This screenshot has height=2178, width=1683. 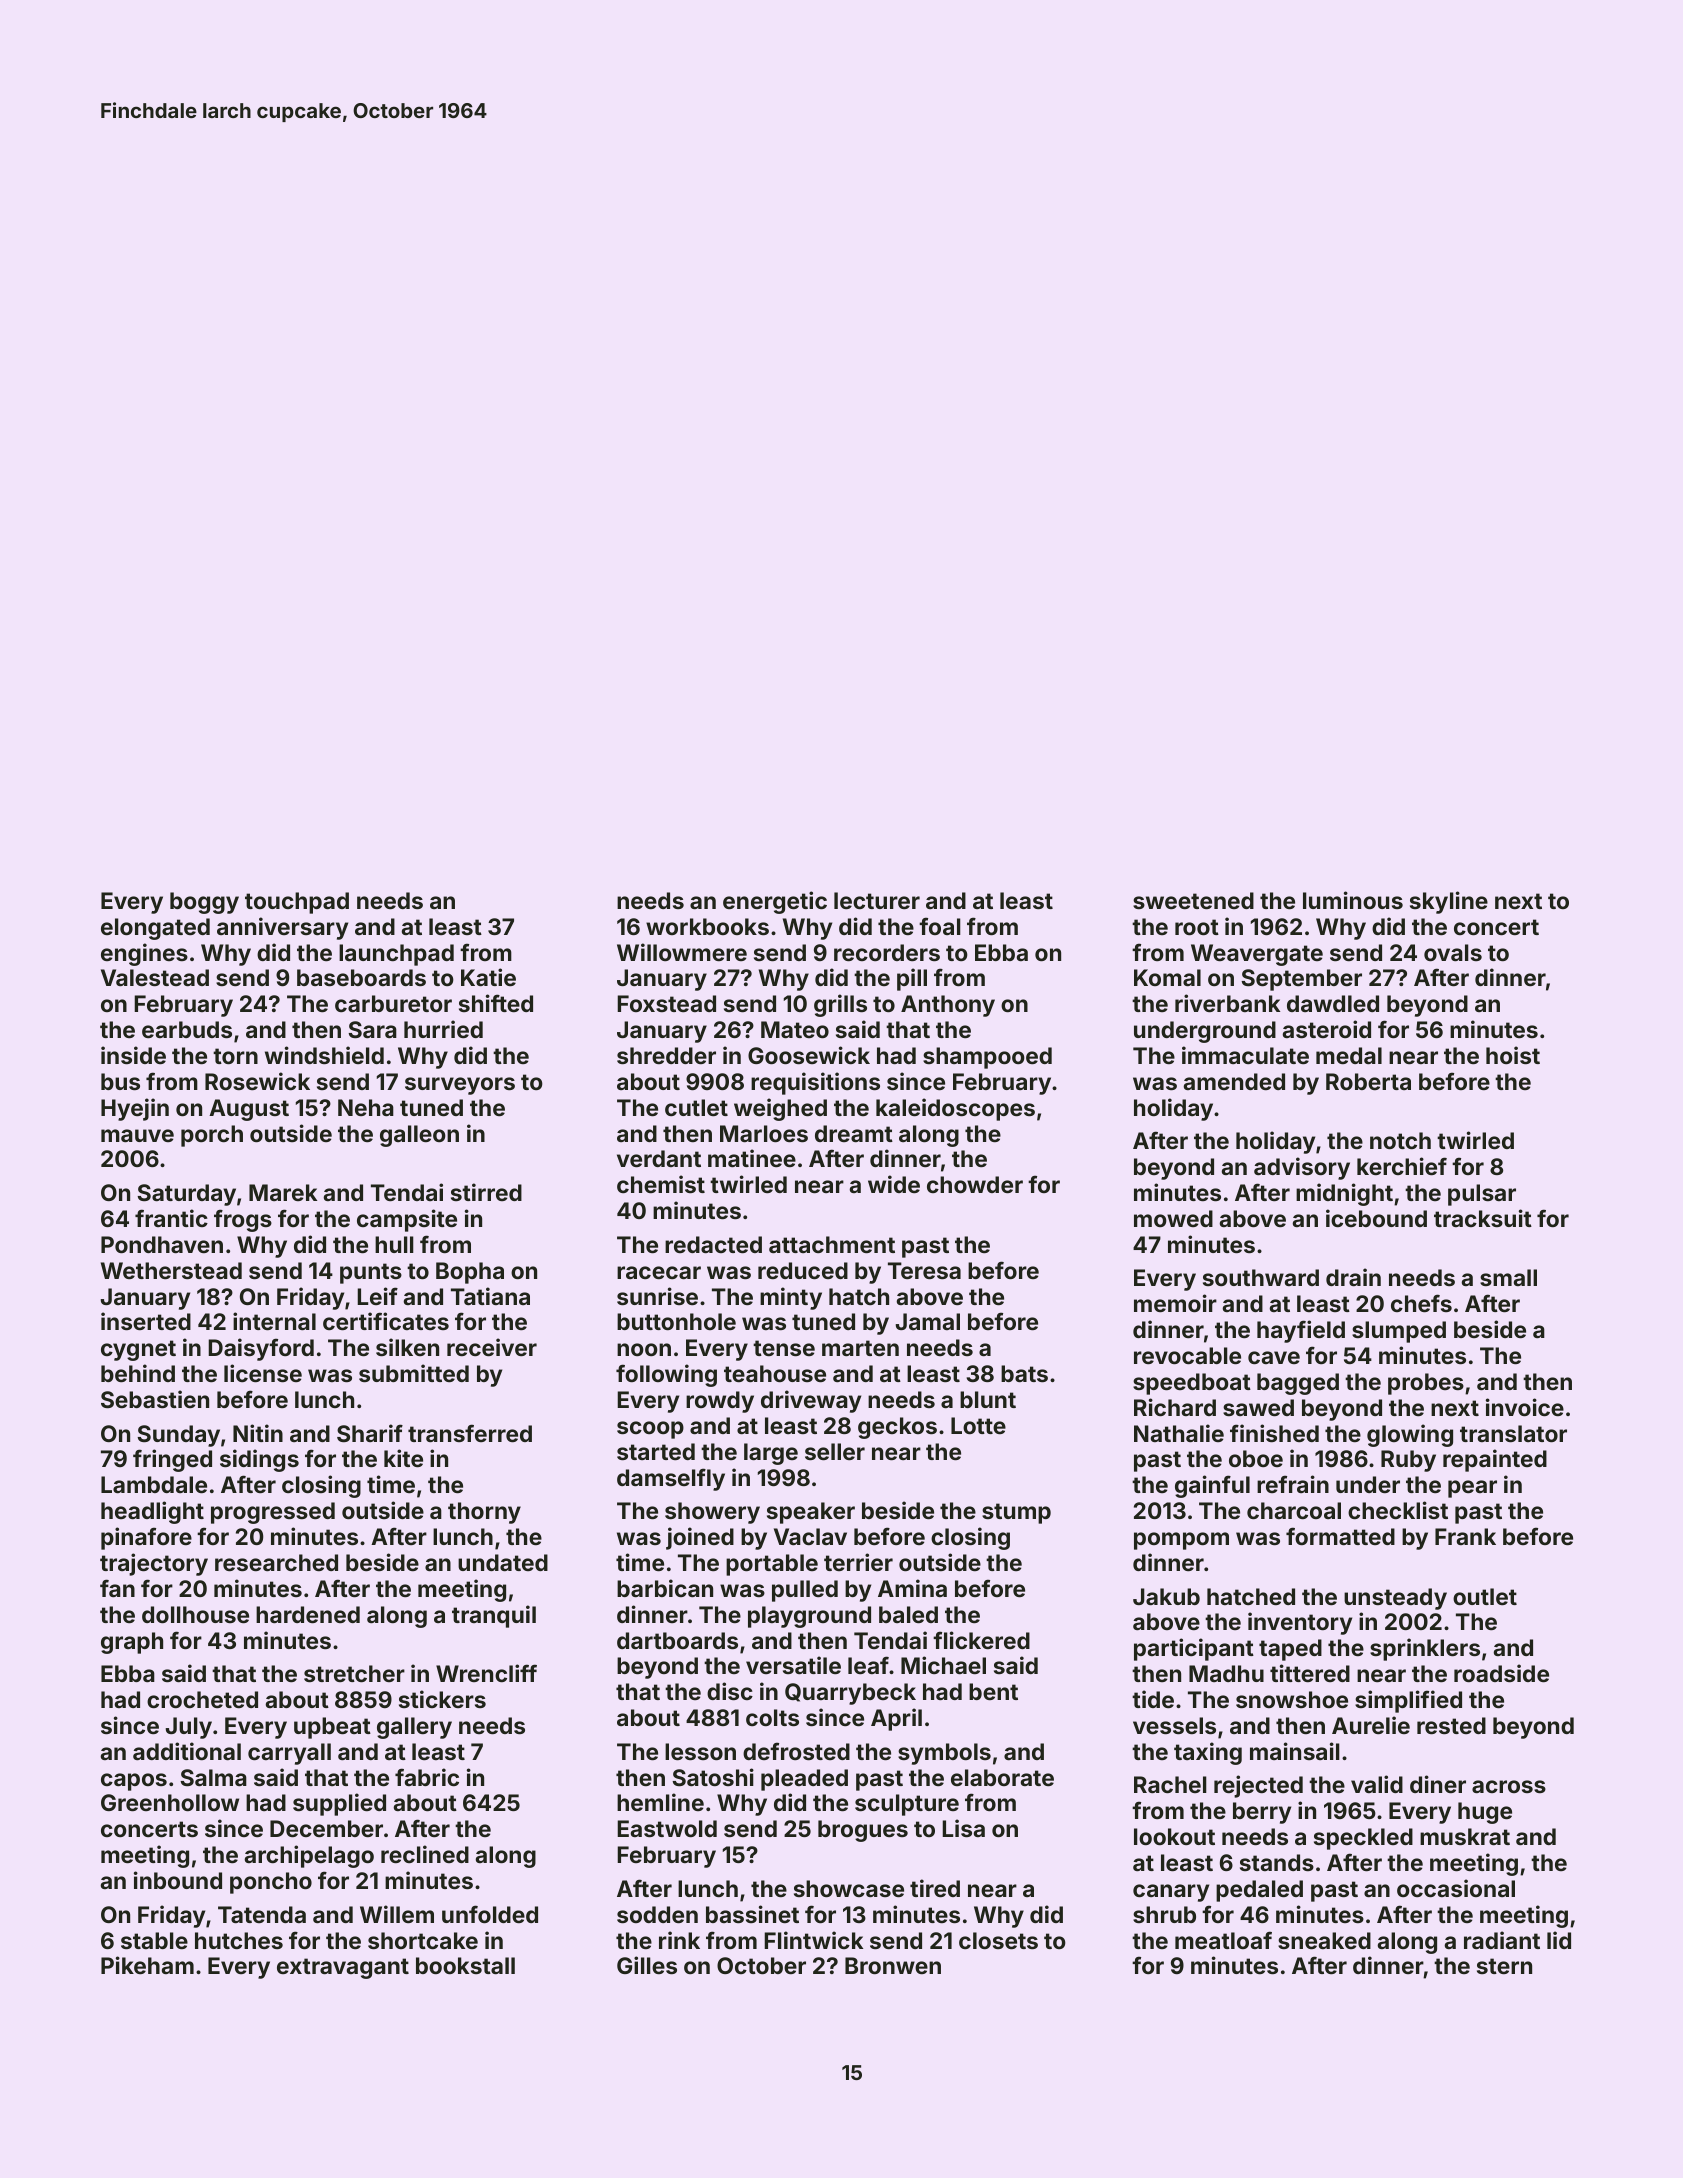 I want to click on skyline, so click(x=1449, y=902).
